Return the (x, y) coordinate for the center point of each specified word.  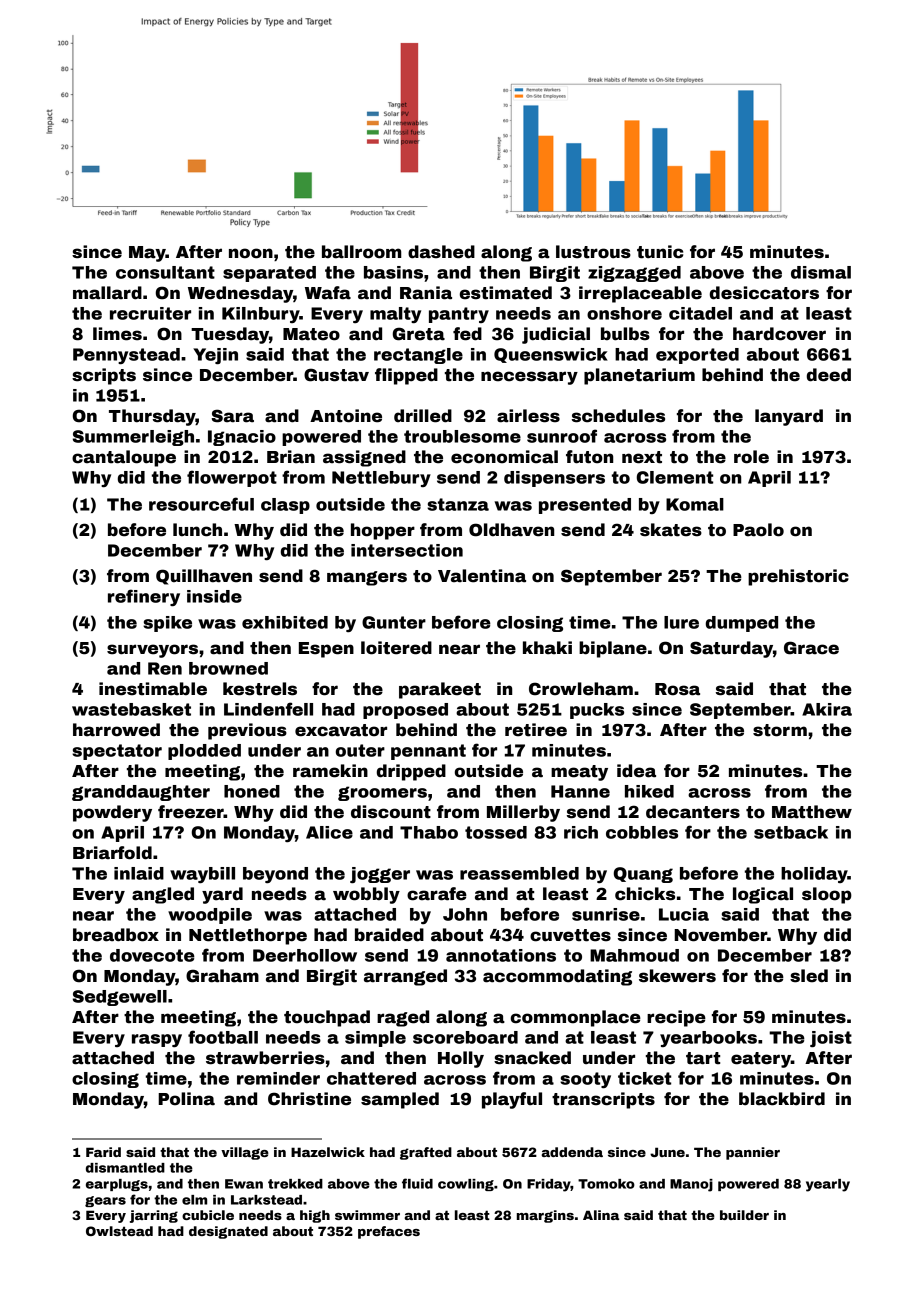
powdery (112, 813)
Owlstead (119, 1231)
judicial (556, 335)
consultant (165, 272)
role (751, 457)
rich (581, 832)
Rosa (677, 689)
